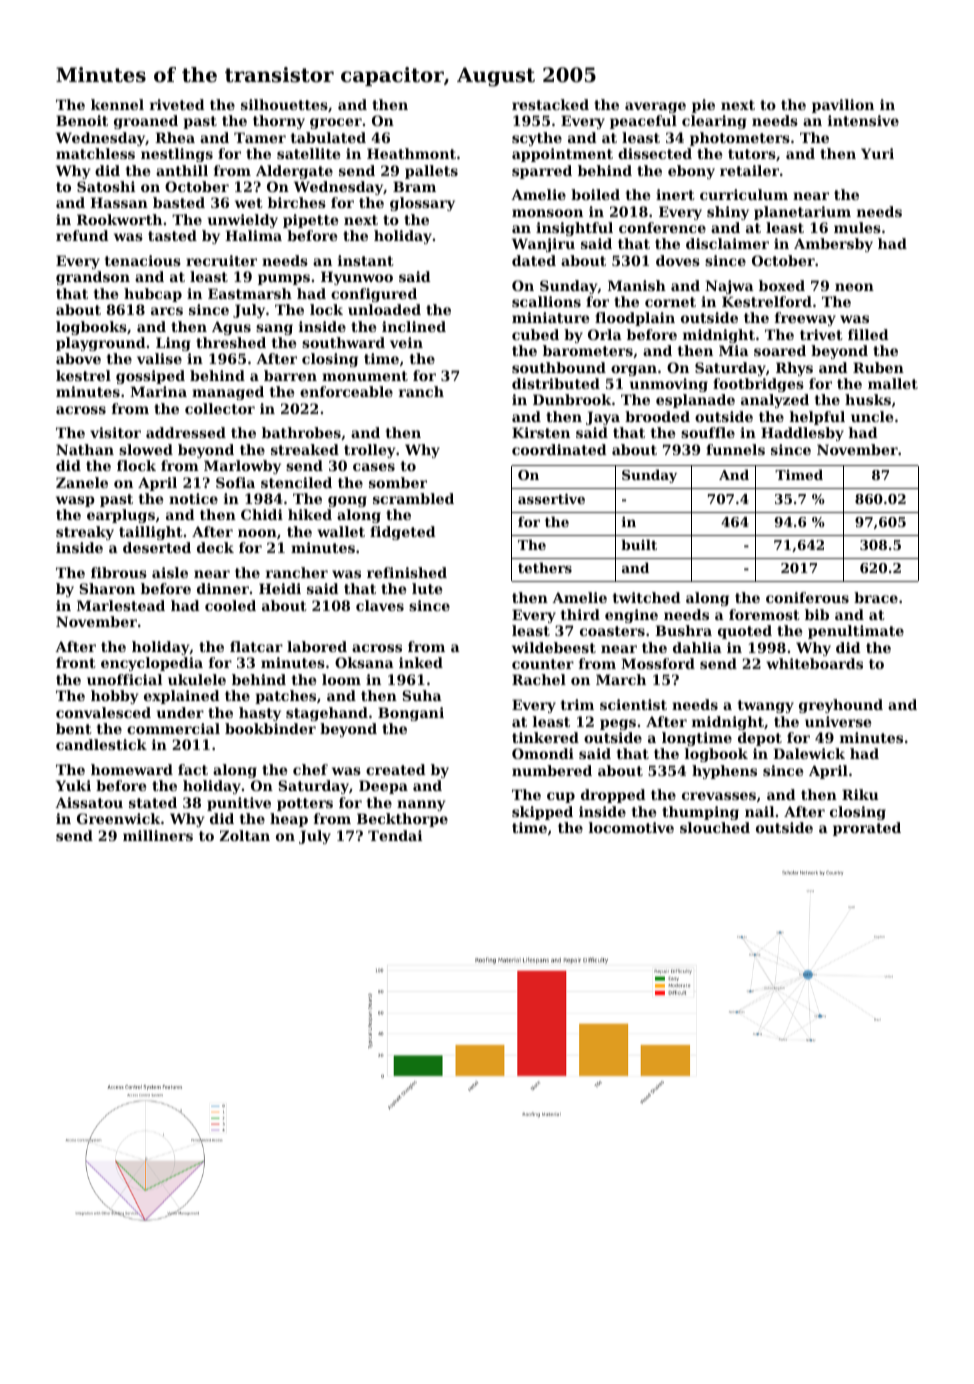 This screenshot has height=1384, width=974. Describe the element at coordinates (262, 514) in the screenshot. I see `Chidi` at that location.
